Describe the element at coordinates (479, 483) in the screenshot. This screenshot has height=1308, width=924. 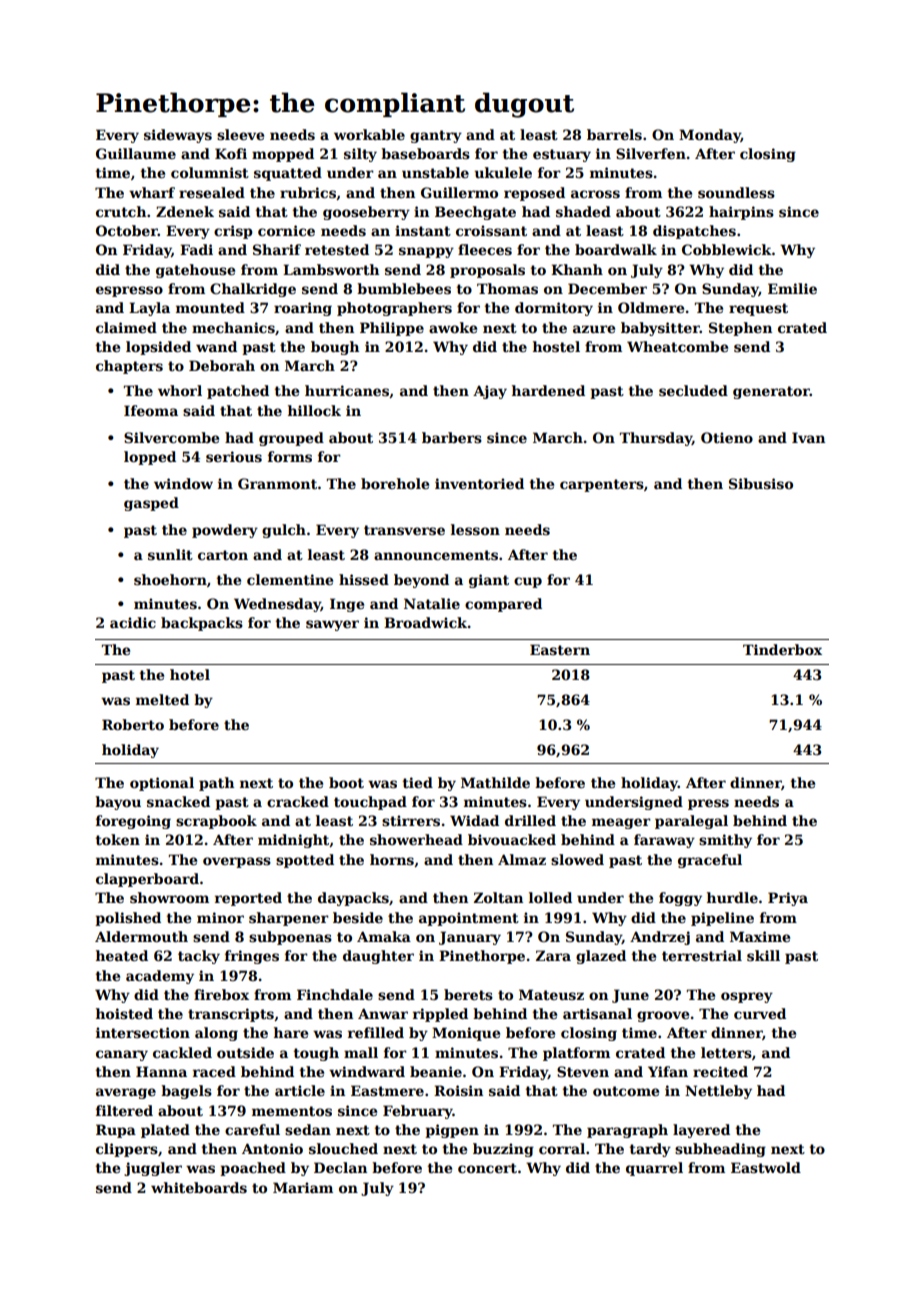
I see `inventoried` at that location.
